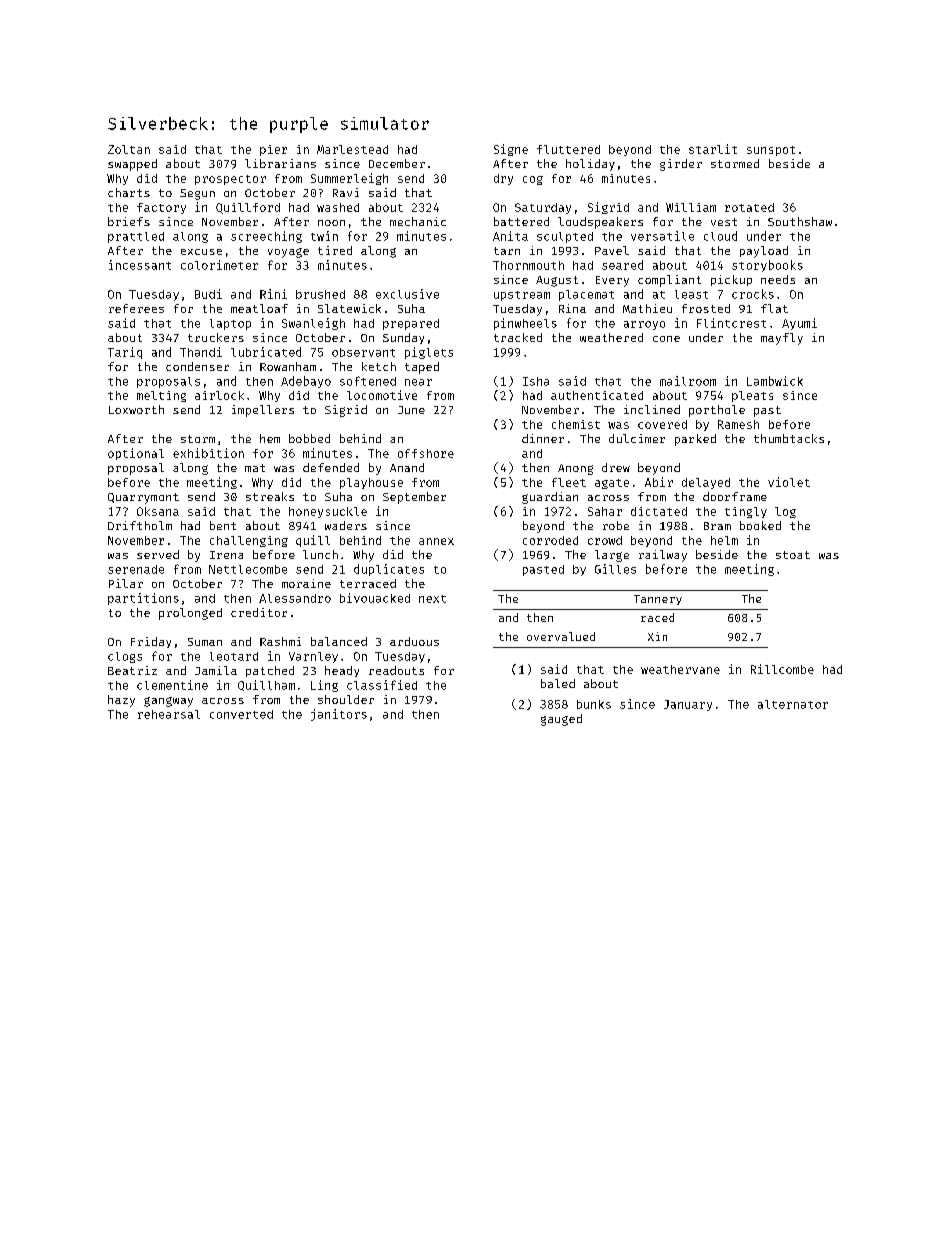 The width and height of the screenshot is (952, 1233). What do you see at coordinates (418, 382) in the screenshot?
I see `near` at bounding box center [418, 382].
